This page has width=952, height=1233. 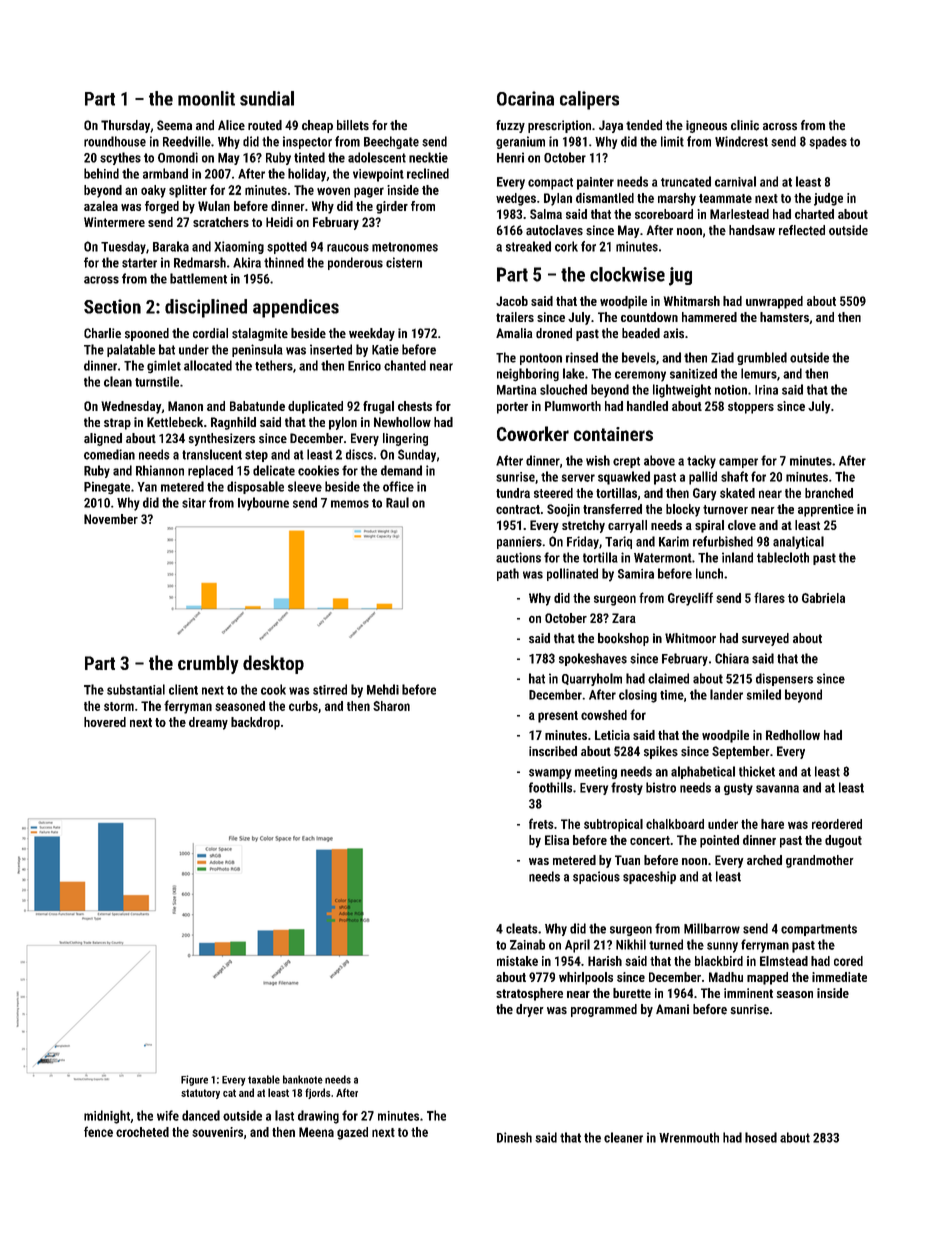 What do you see at coordinates (101, 206) in the page?
I see `azalea` at bounding box center [101, 206].
